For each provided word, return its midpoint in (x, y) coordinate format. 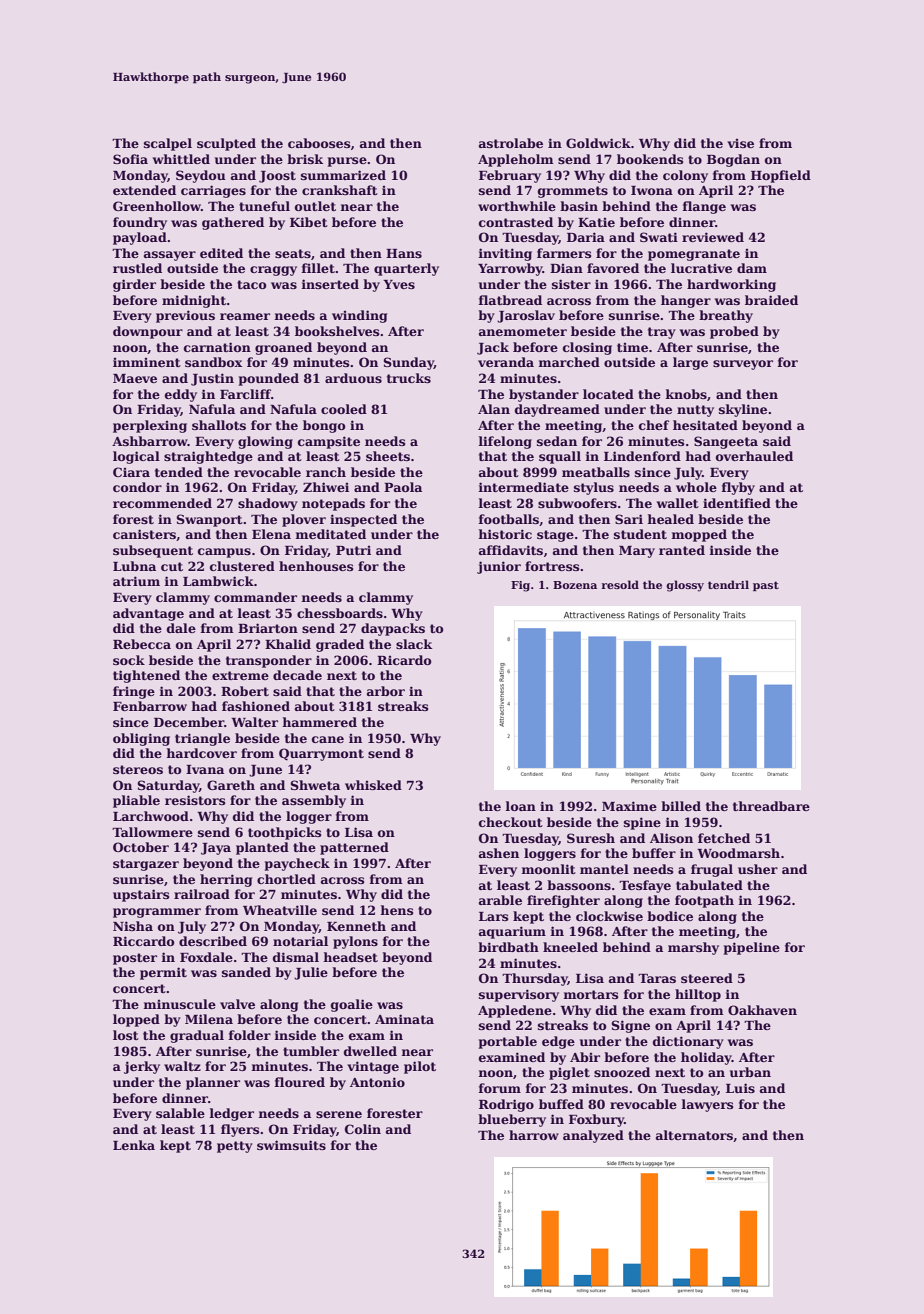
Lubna (134, 566)
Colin (363, 1129)
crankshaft (340, 190)
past (766, 586)
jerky (142, 1067)
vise (740, 143)
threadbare (771, 806)
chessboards (340, 613)
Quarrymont (321, 754)
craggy (273, 271)
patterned (354, 848)
